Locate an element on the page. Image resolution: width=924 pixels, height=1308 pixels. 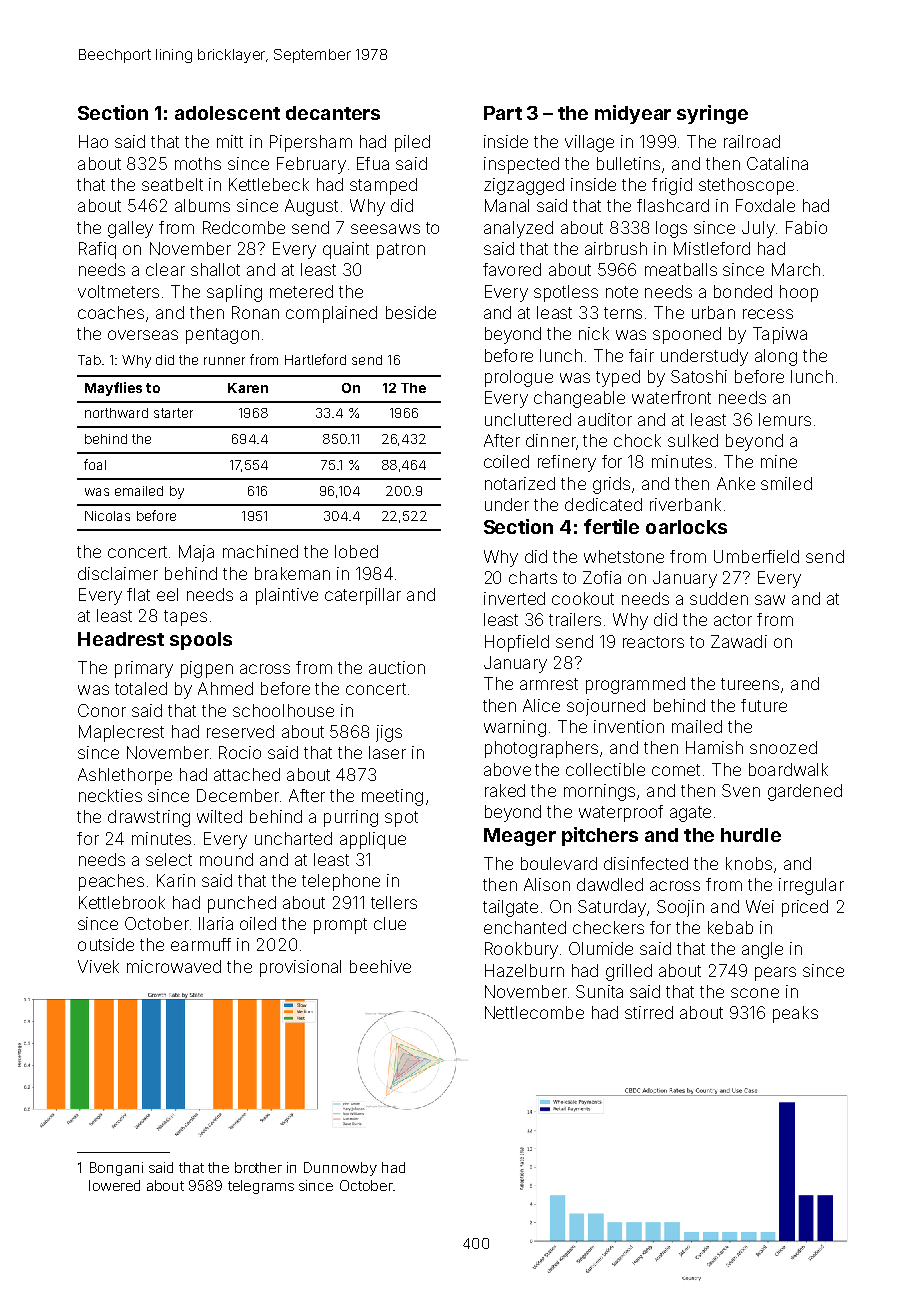
notarized is located at coordinates (520, 483).
